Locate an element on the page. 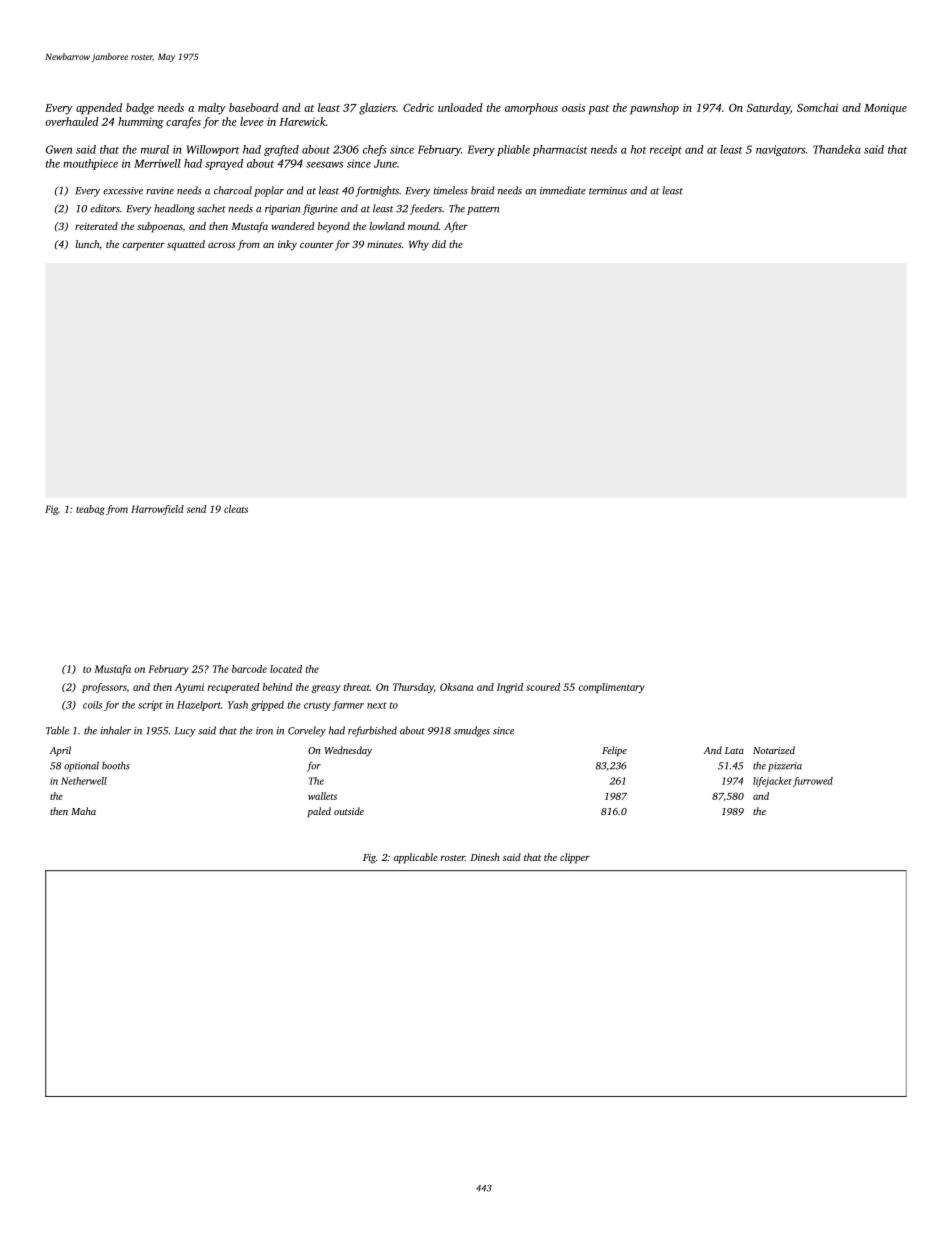  Cedric is located at coordinates (418, 107).
